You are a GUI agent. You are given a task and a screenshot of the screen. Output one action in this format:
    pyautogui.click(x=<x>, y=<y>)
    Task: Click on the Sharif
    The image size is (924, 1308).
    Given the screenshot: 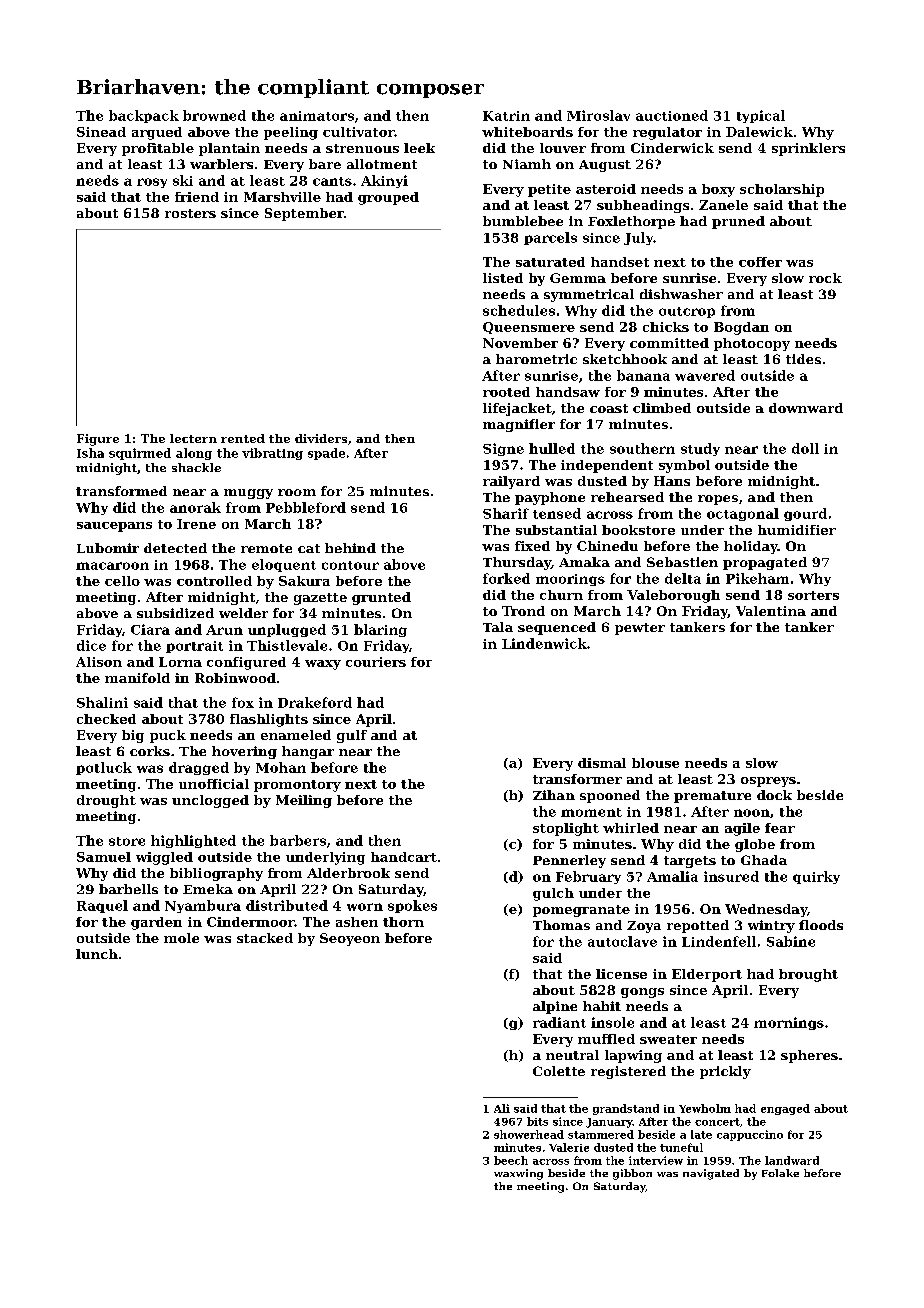 What is the action you would take?
    pyautogui.click(x=506, y=513)
